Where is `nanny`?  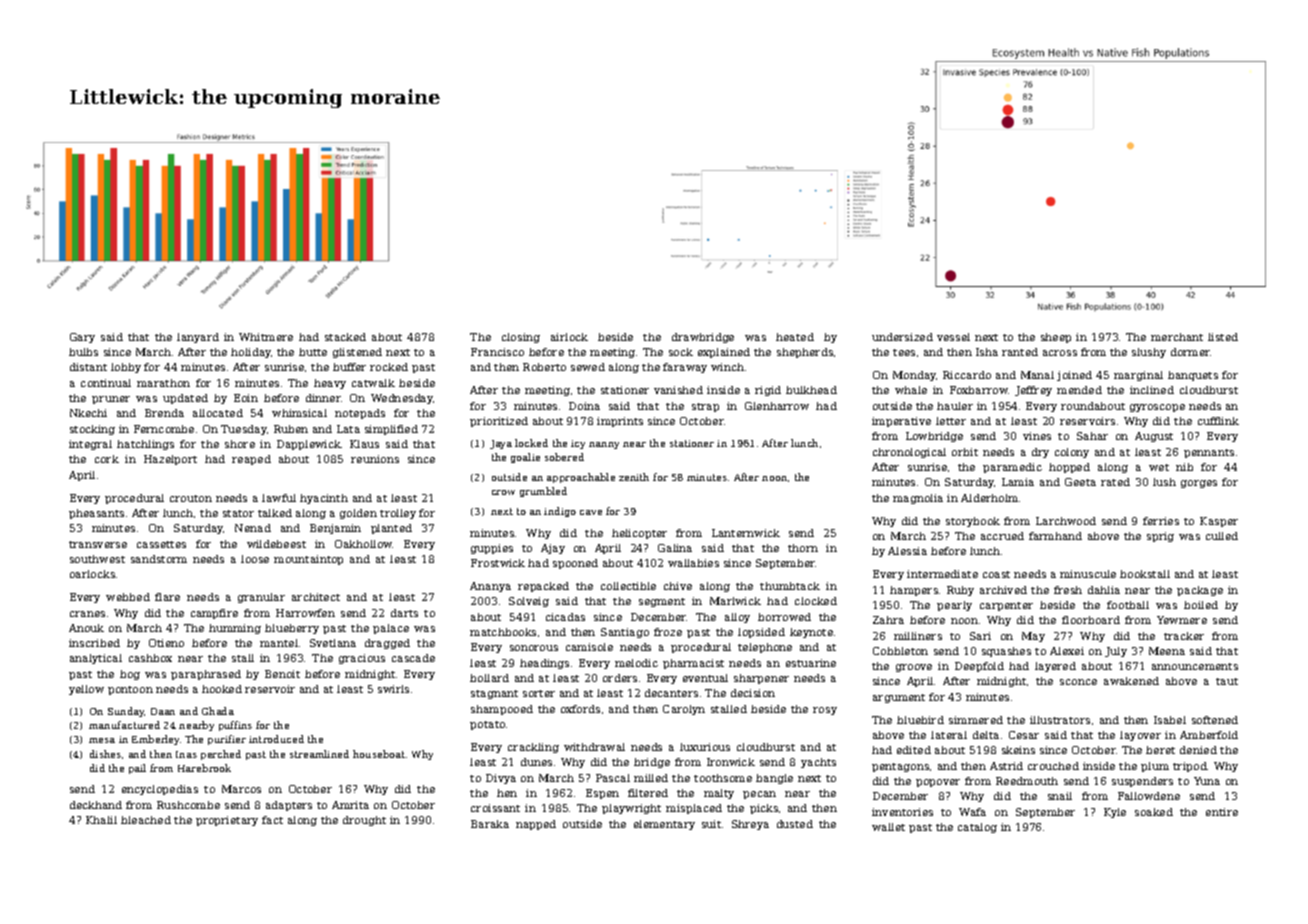
nanny is located at coordinates (604, 445).
